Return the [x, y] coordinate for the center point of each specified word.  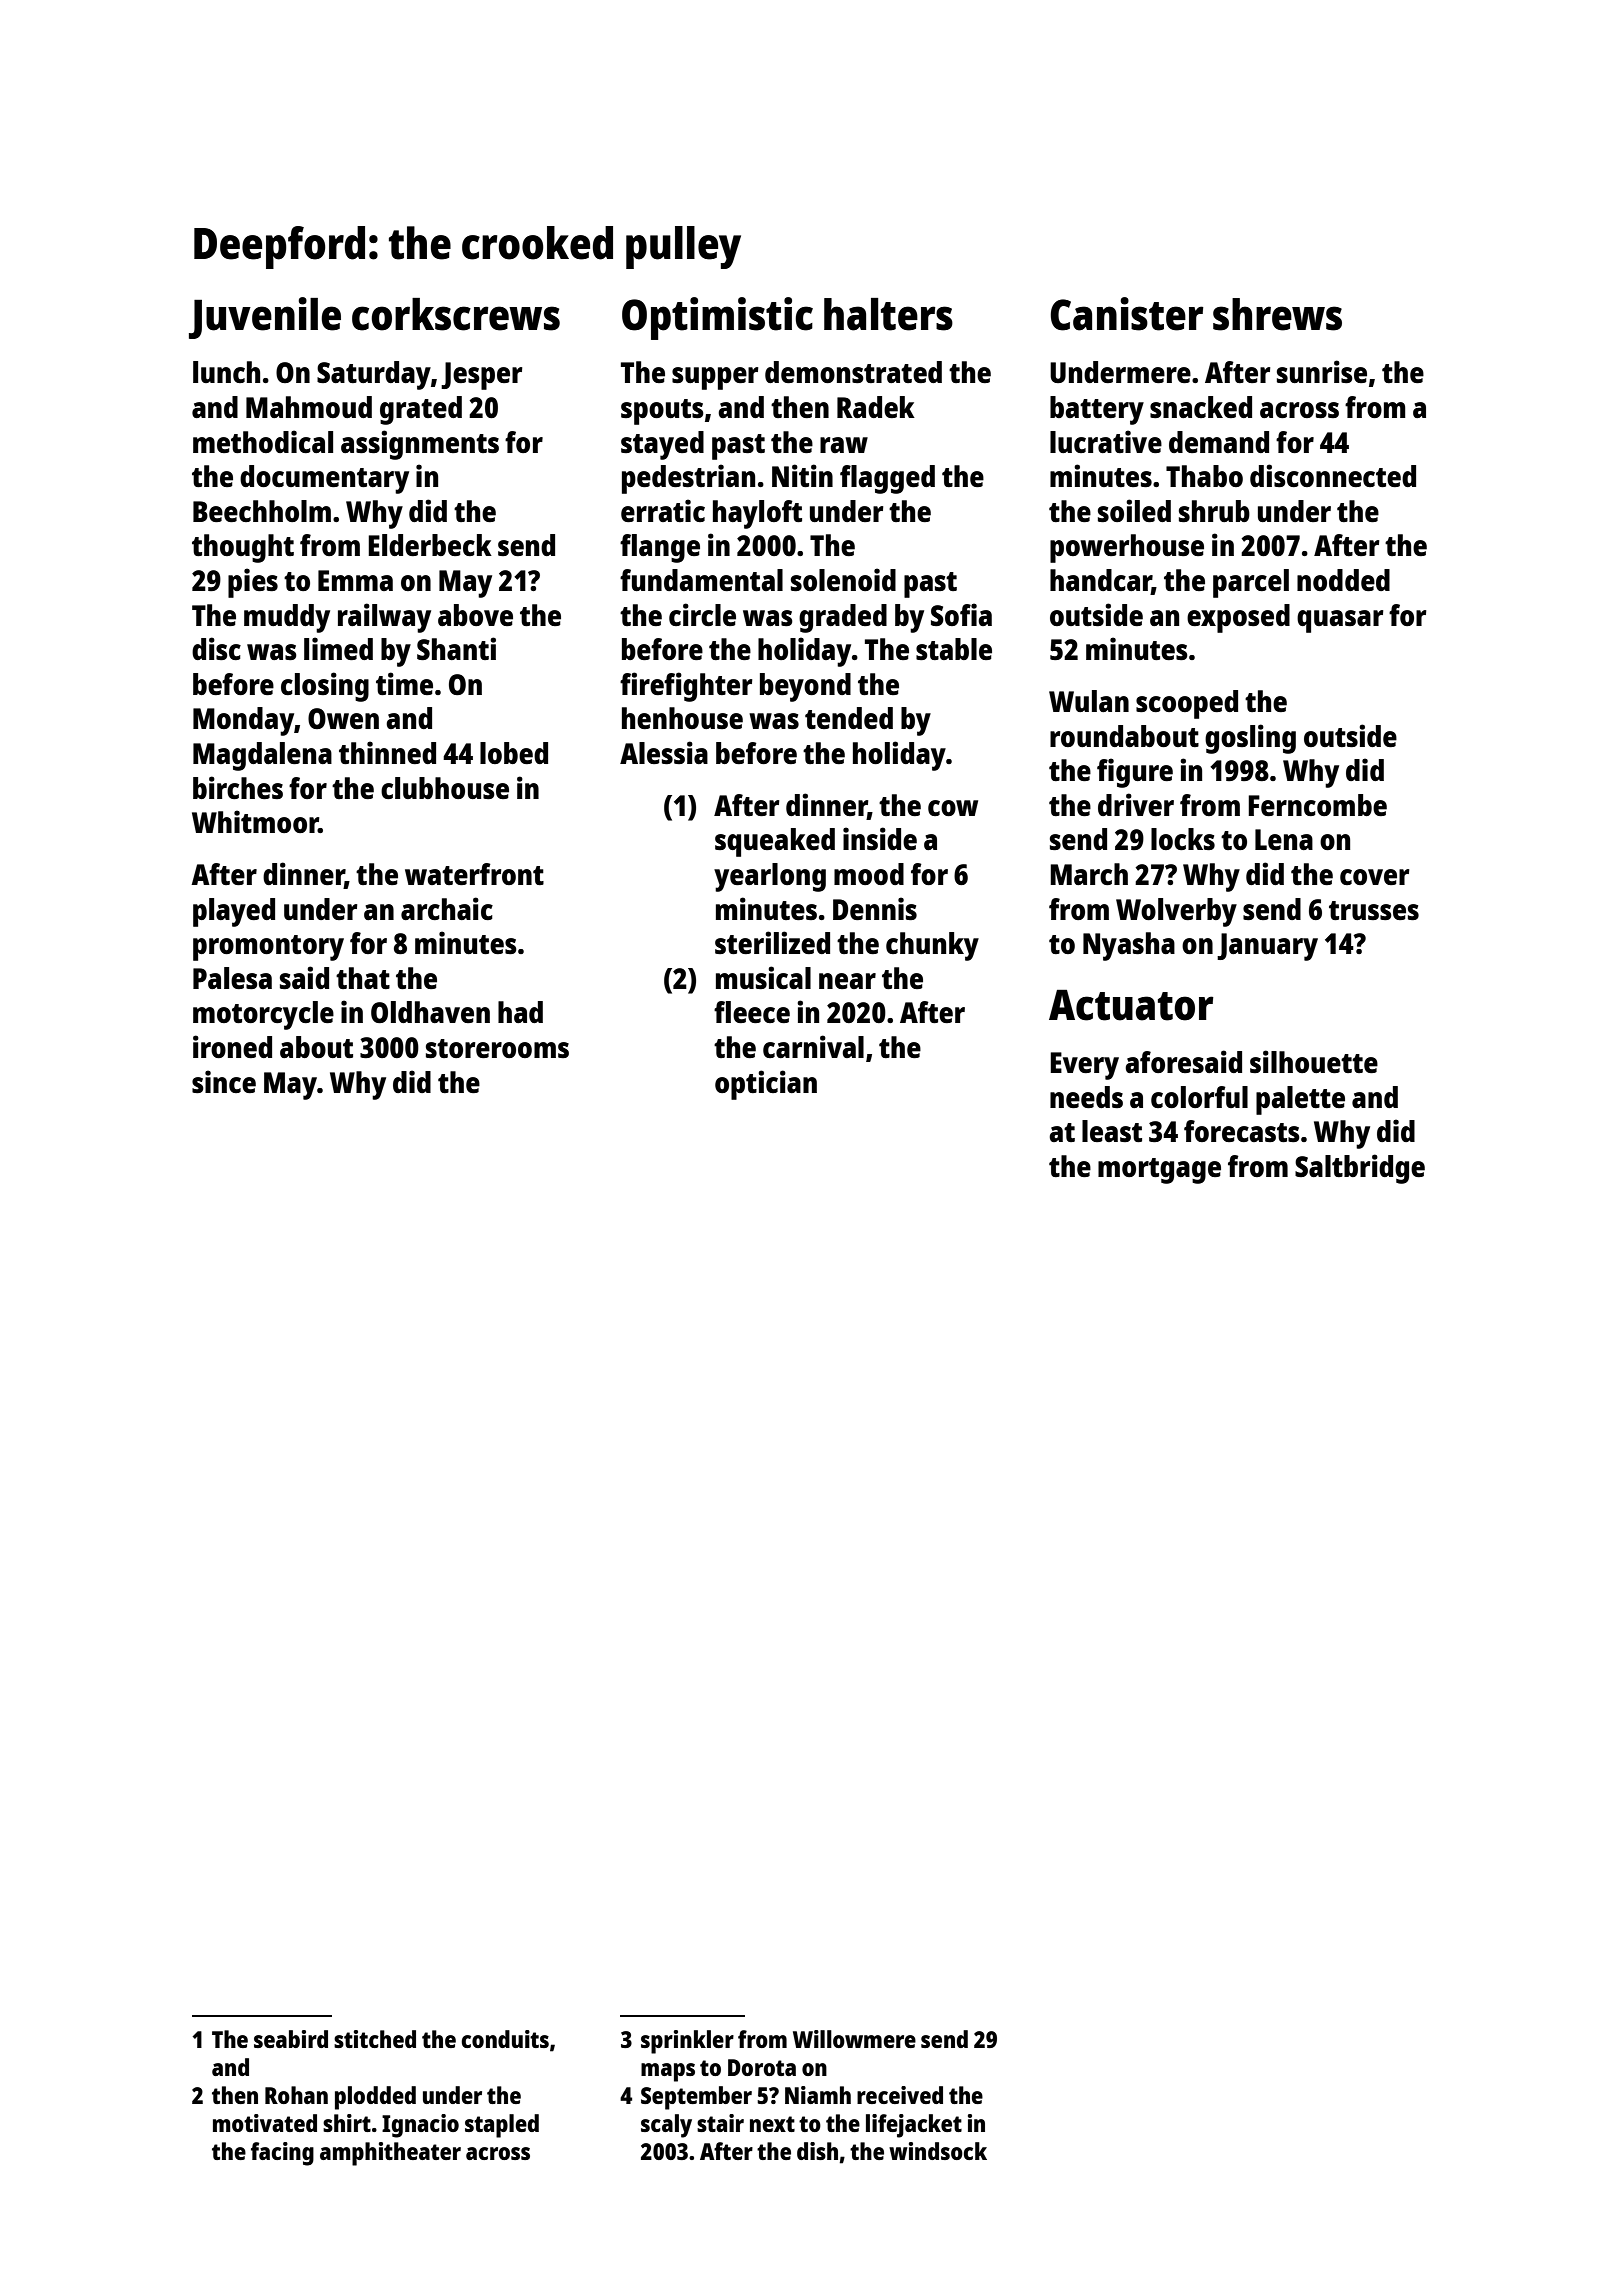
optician [766, 1085]
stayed [662, 445]
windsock [938, 2151]
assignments [420, 445]
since [224, 1081]
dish [817, 2151]
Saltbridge [1360, 1169]
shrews [1277, 314]
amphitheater [390, 2154]
